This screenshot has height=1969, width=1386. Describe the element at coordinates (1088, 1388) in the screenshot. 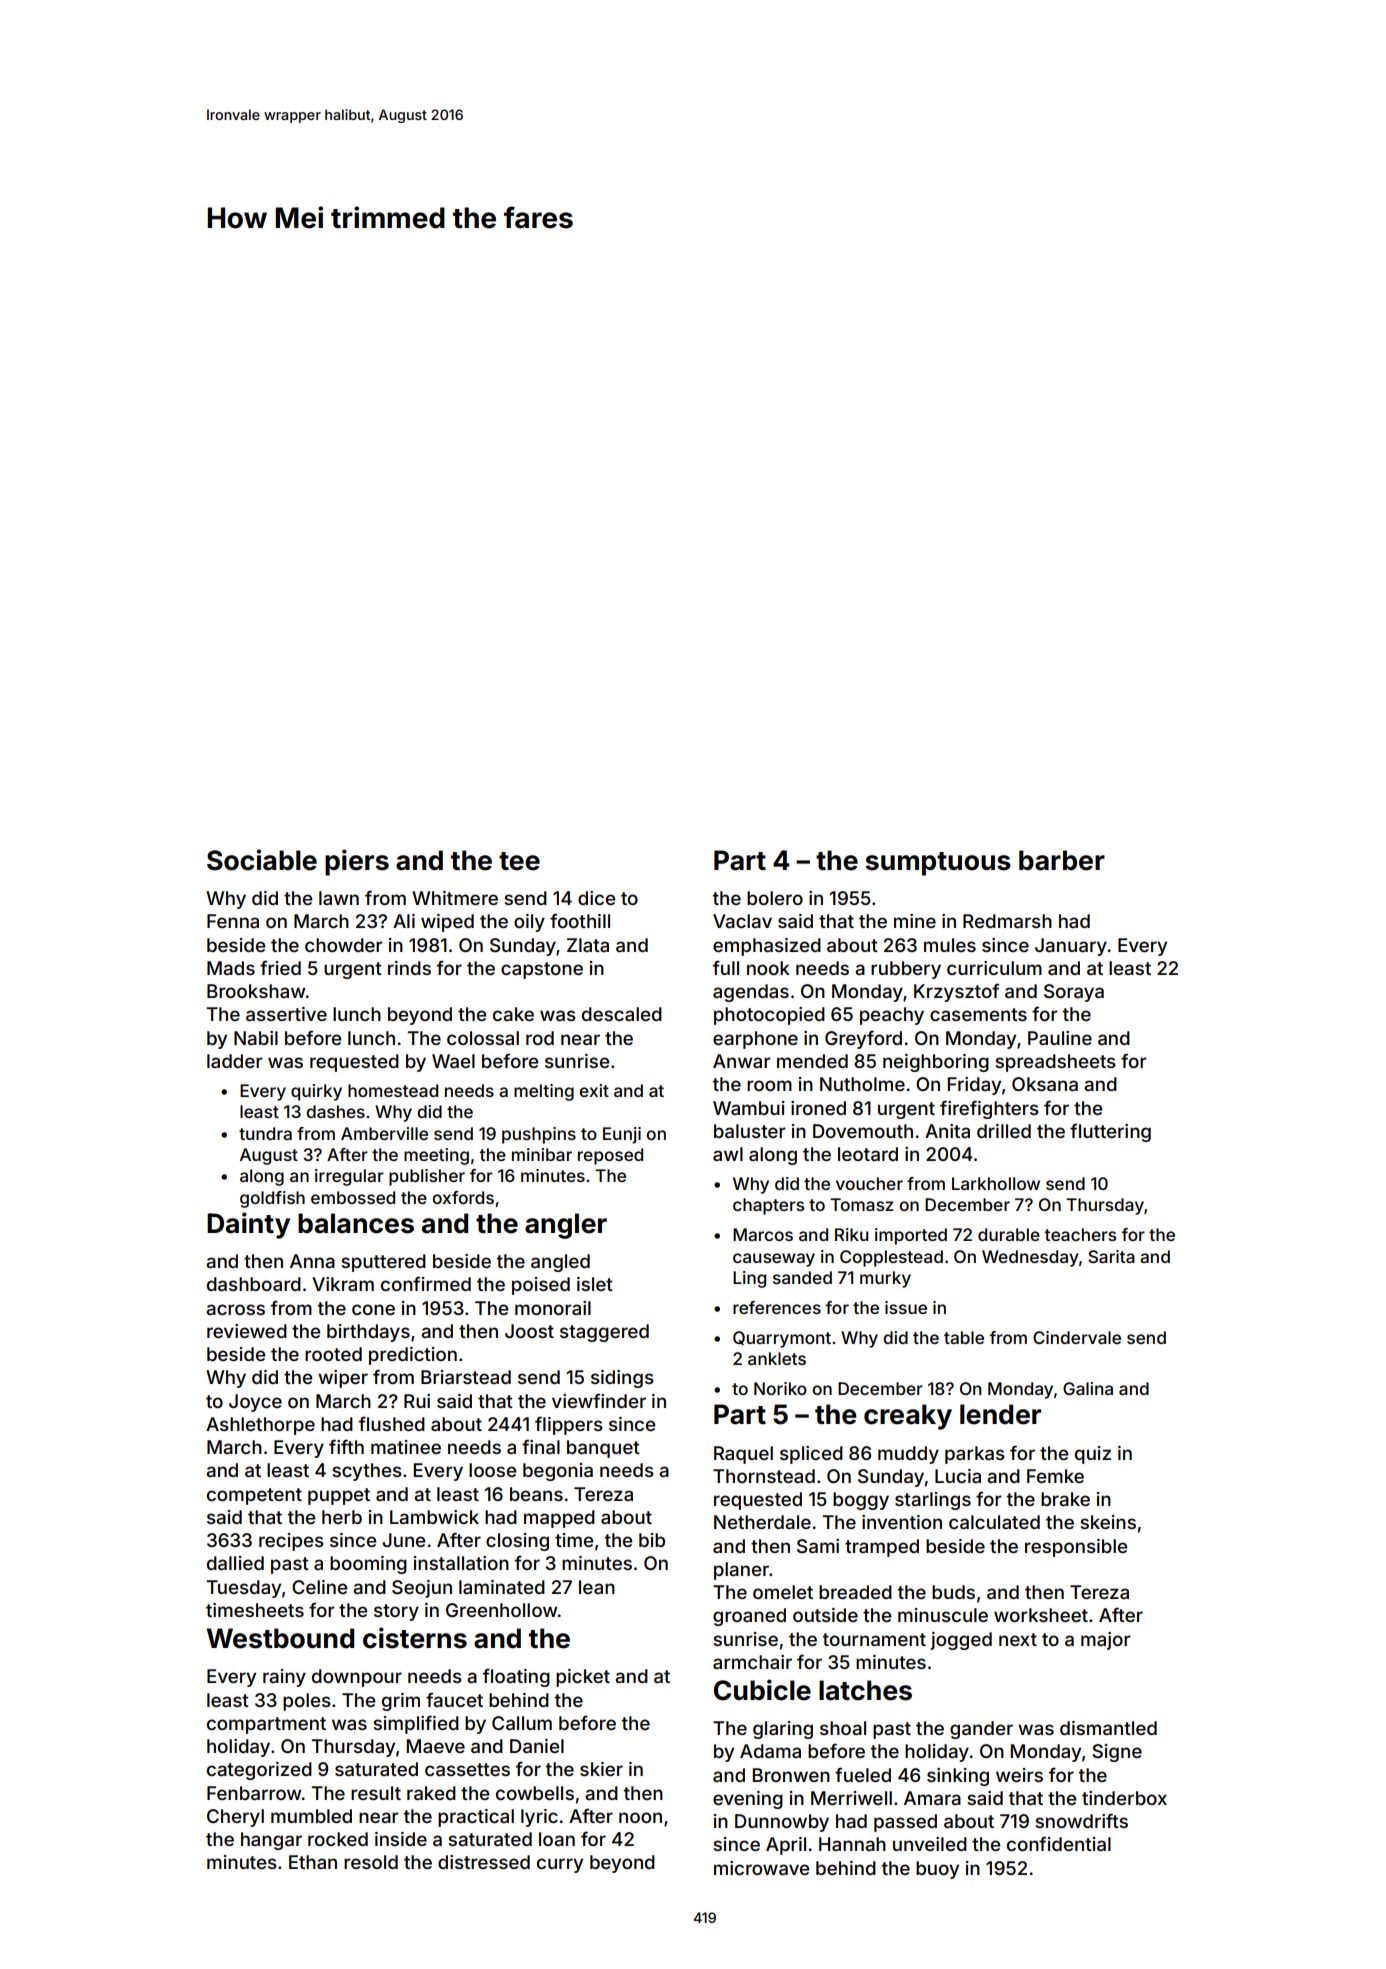

I see `Galina` at that location.
